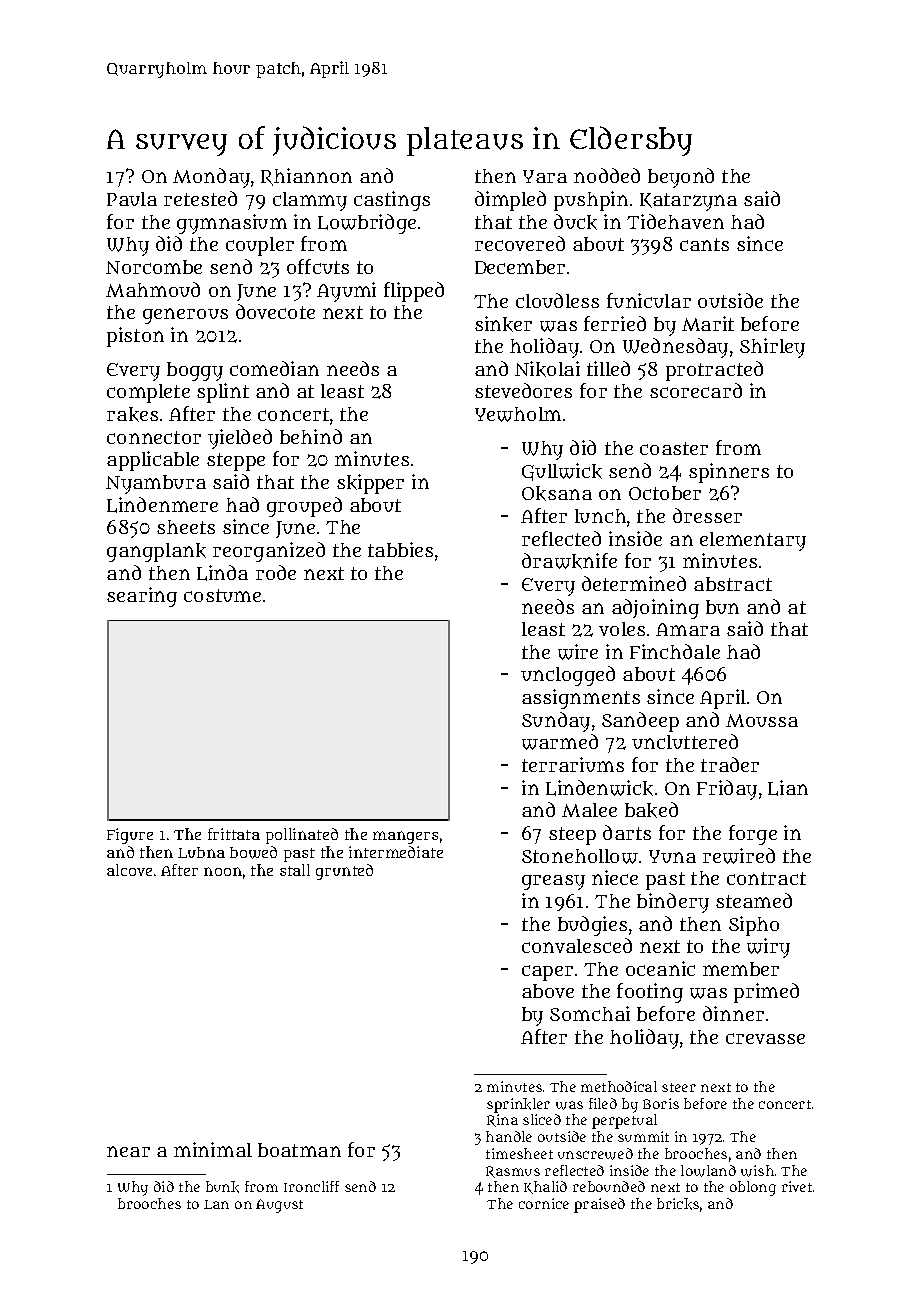 The height and width of the screenshot is (1314, 924). What do you see at coordinates (135, 337) in the screenshot?
I see `piston` at bounding box center [135, 337].
